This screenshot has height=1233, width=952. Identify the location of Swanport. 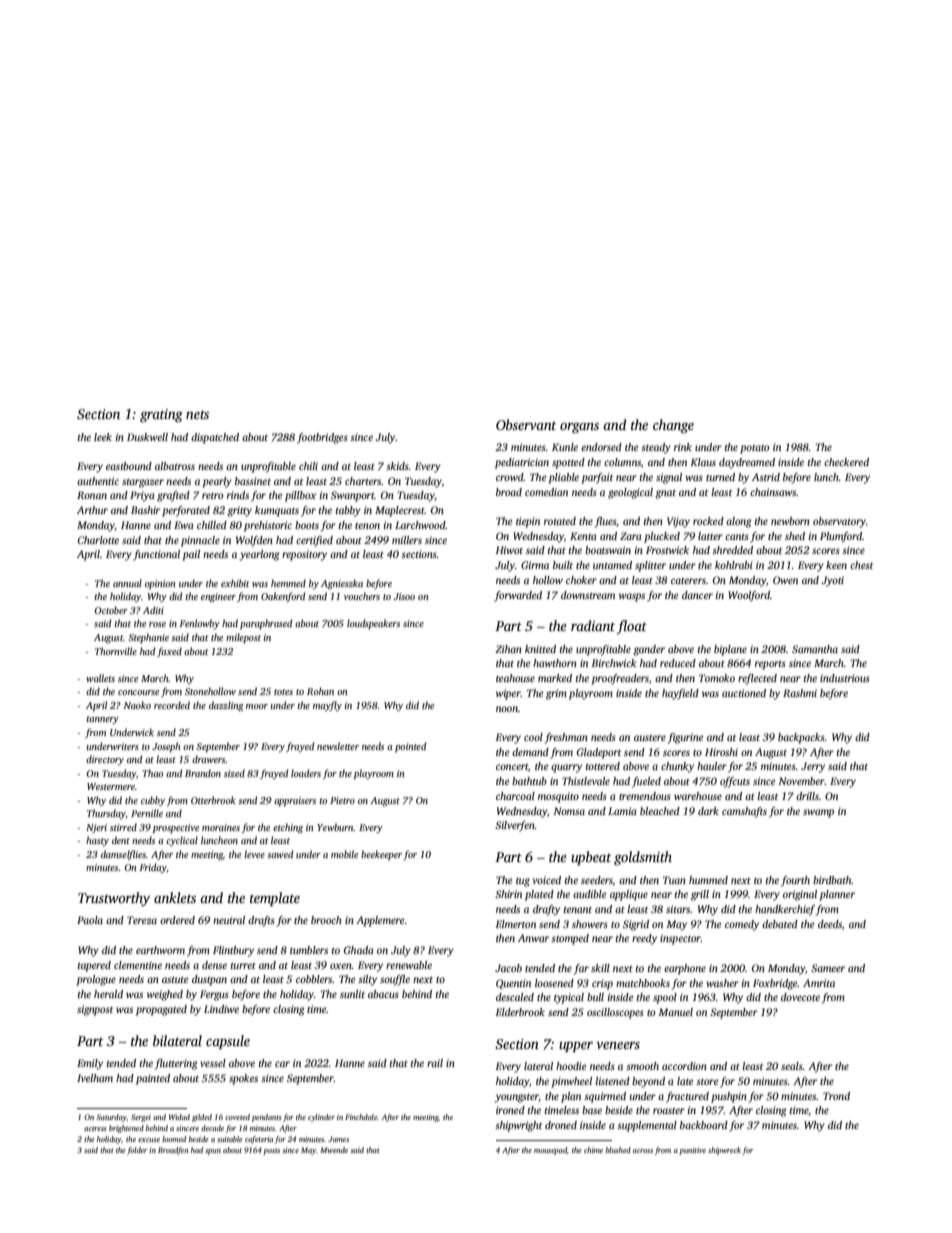
(353, 496).
